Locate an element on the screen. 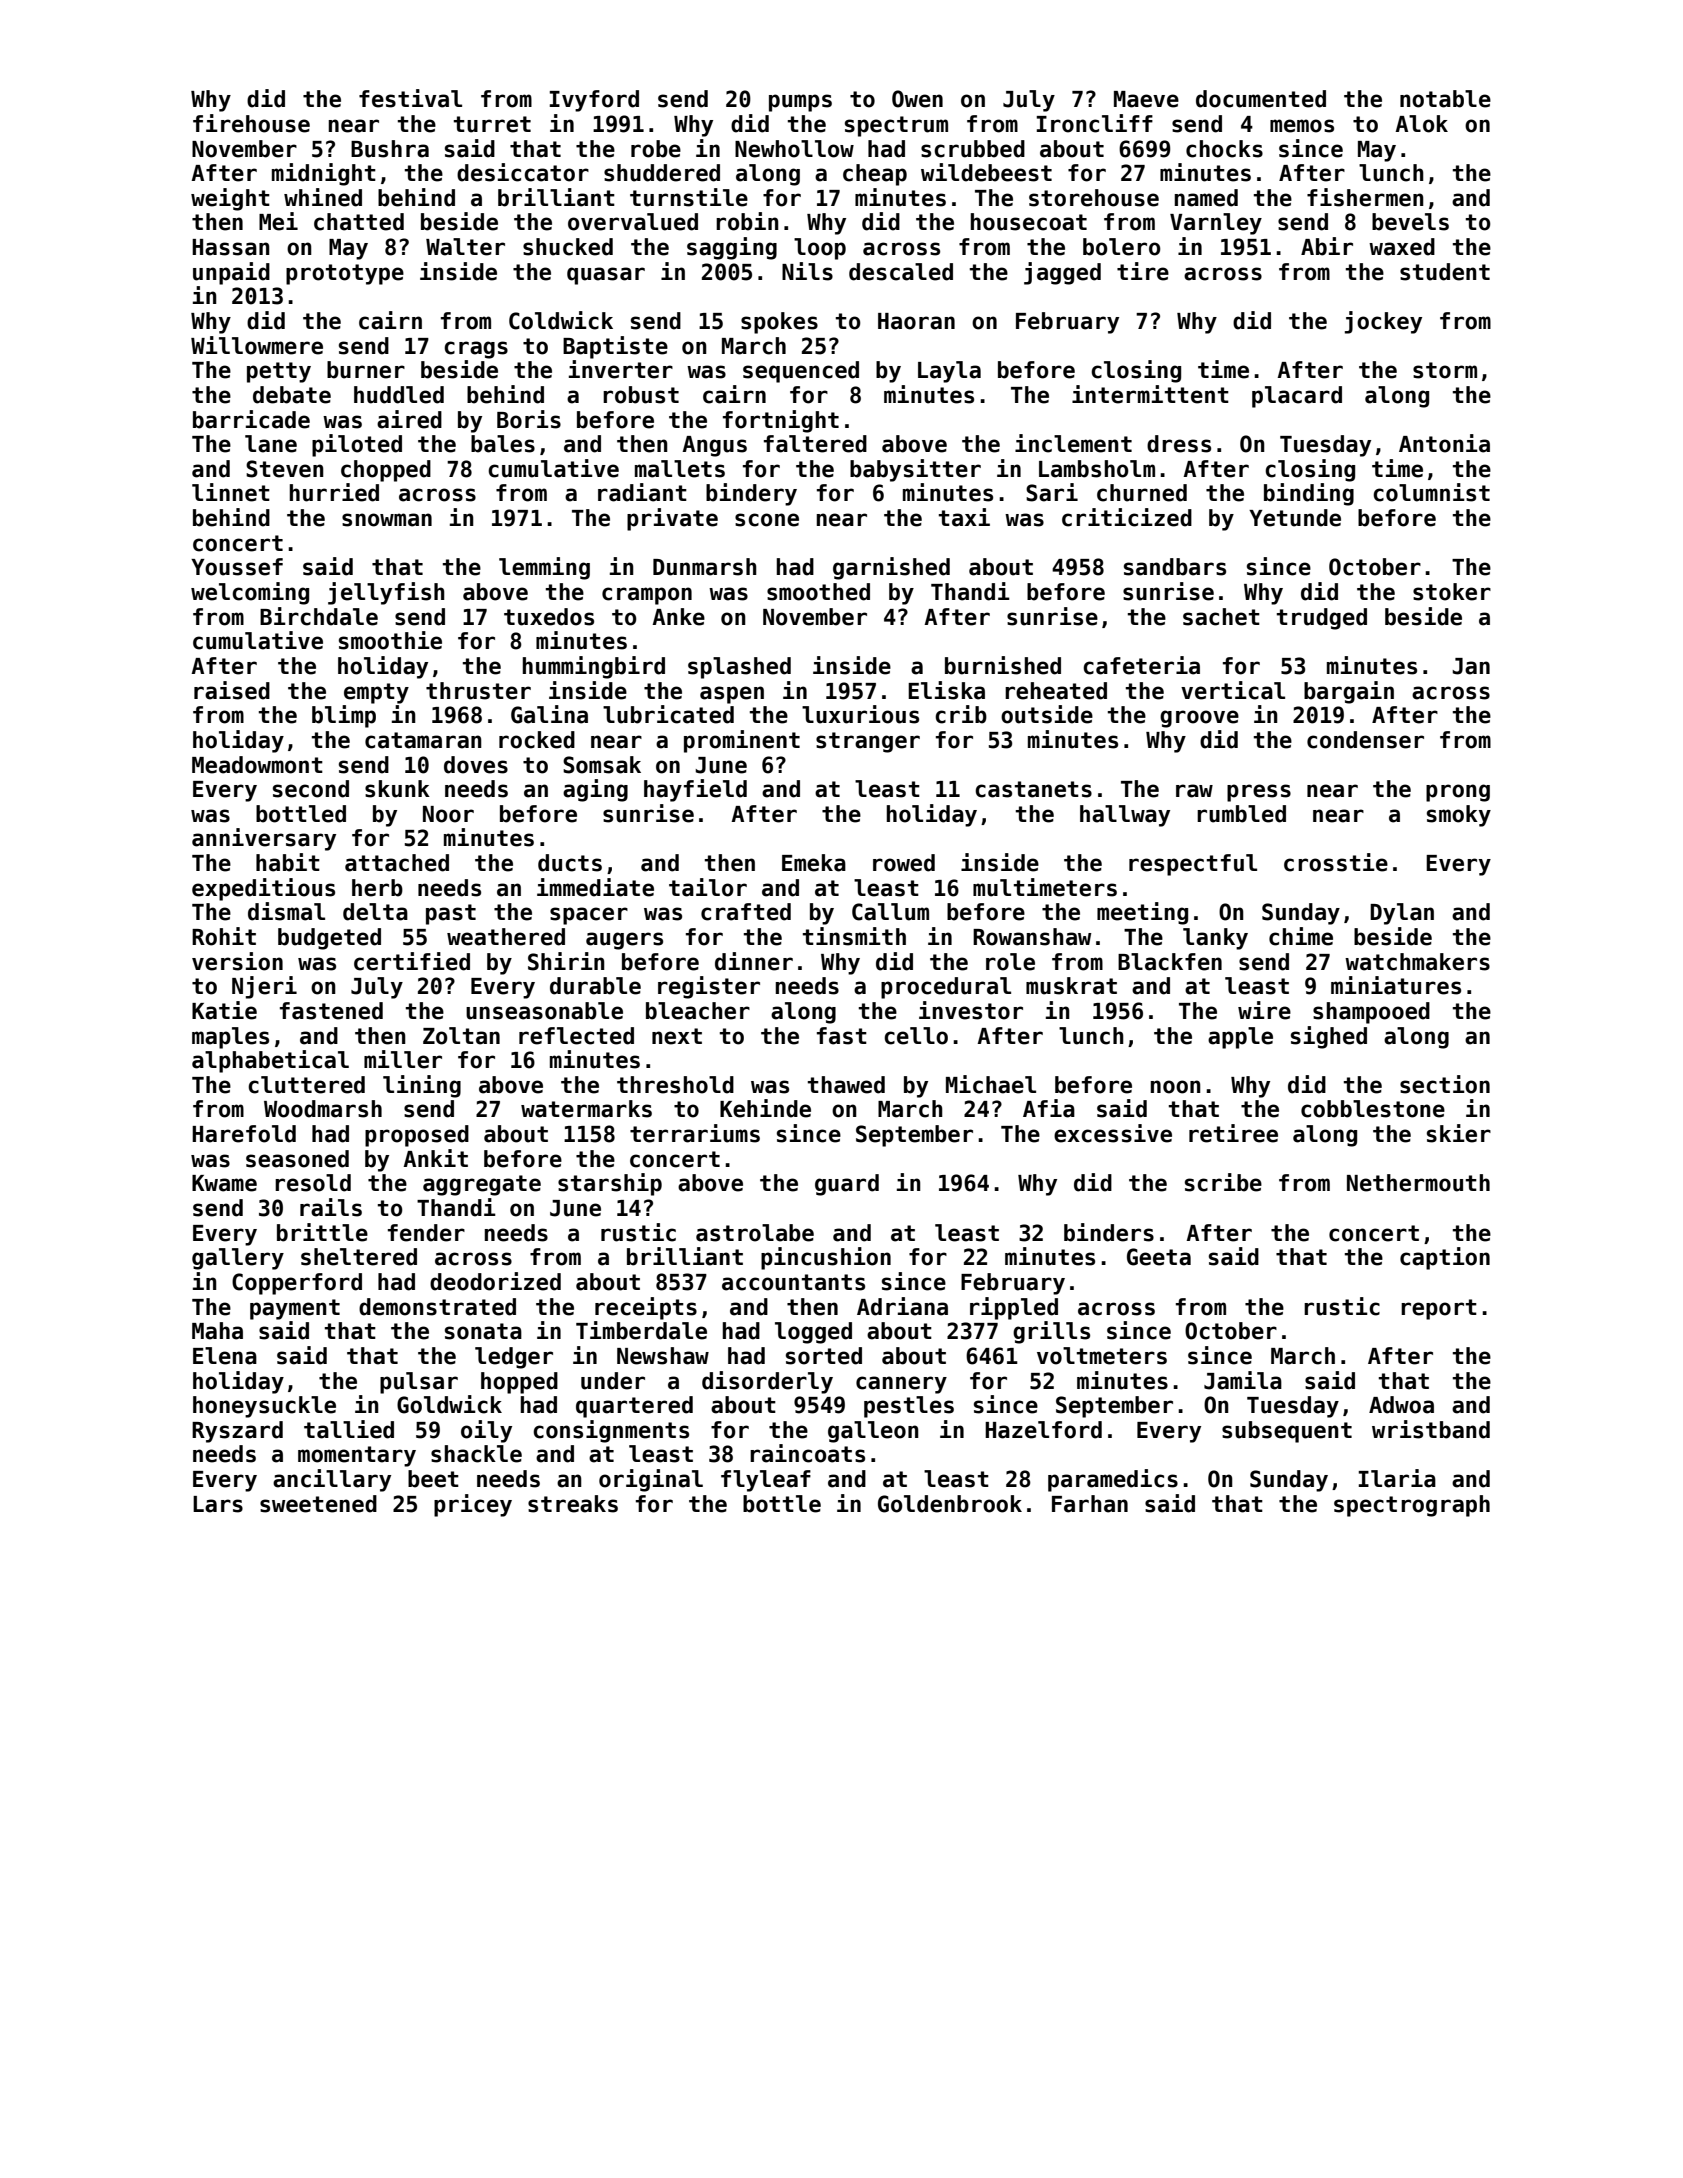  pumps is located at coordinates (800, 103).
